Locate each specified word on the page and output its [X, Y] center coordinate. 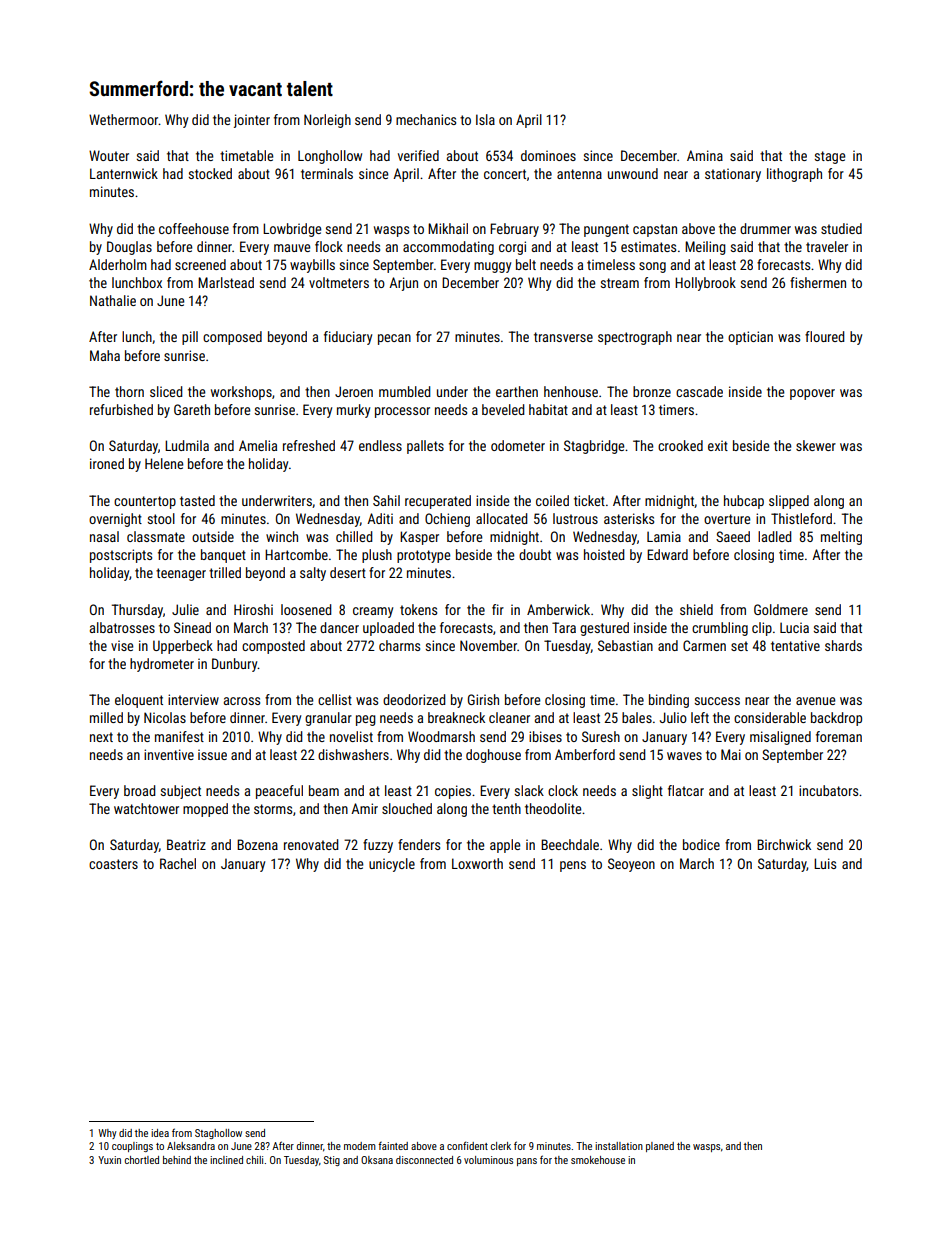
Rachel [178, 863]
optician [750, 338]
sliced [166, 391]
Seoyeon [631, 865]
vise [122, 645]
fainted [393, 1146]
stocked [210, 173]
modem [360, 1146]
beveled [503, 409]
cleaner [509, 717]
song [652, 267]
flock [329, 246]
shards [843, 645]
